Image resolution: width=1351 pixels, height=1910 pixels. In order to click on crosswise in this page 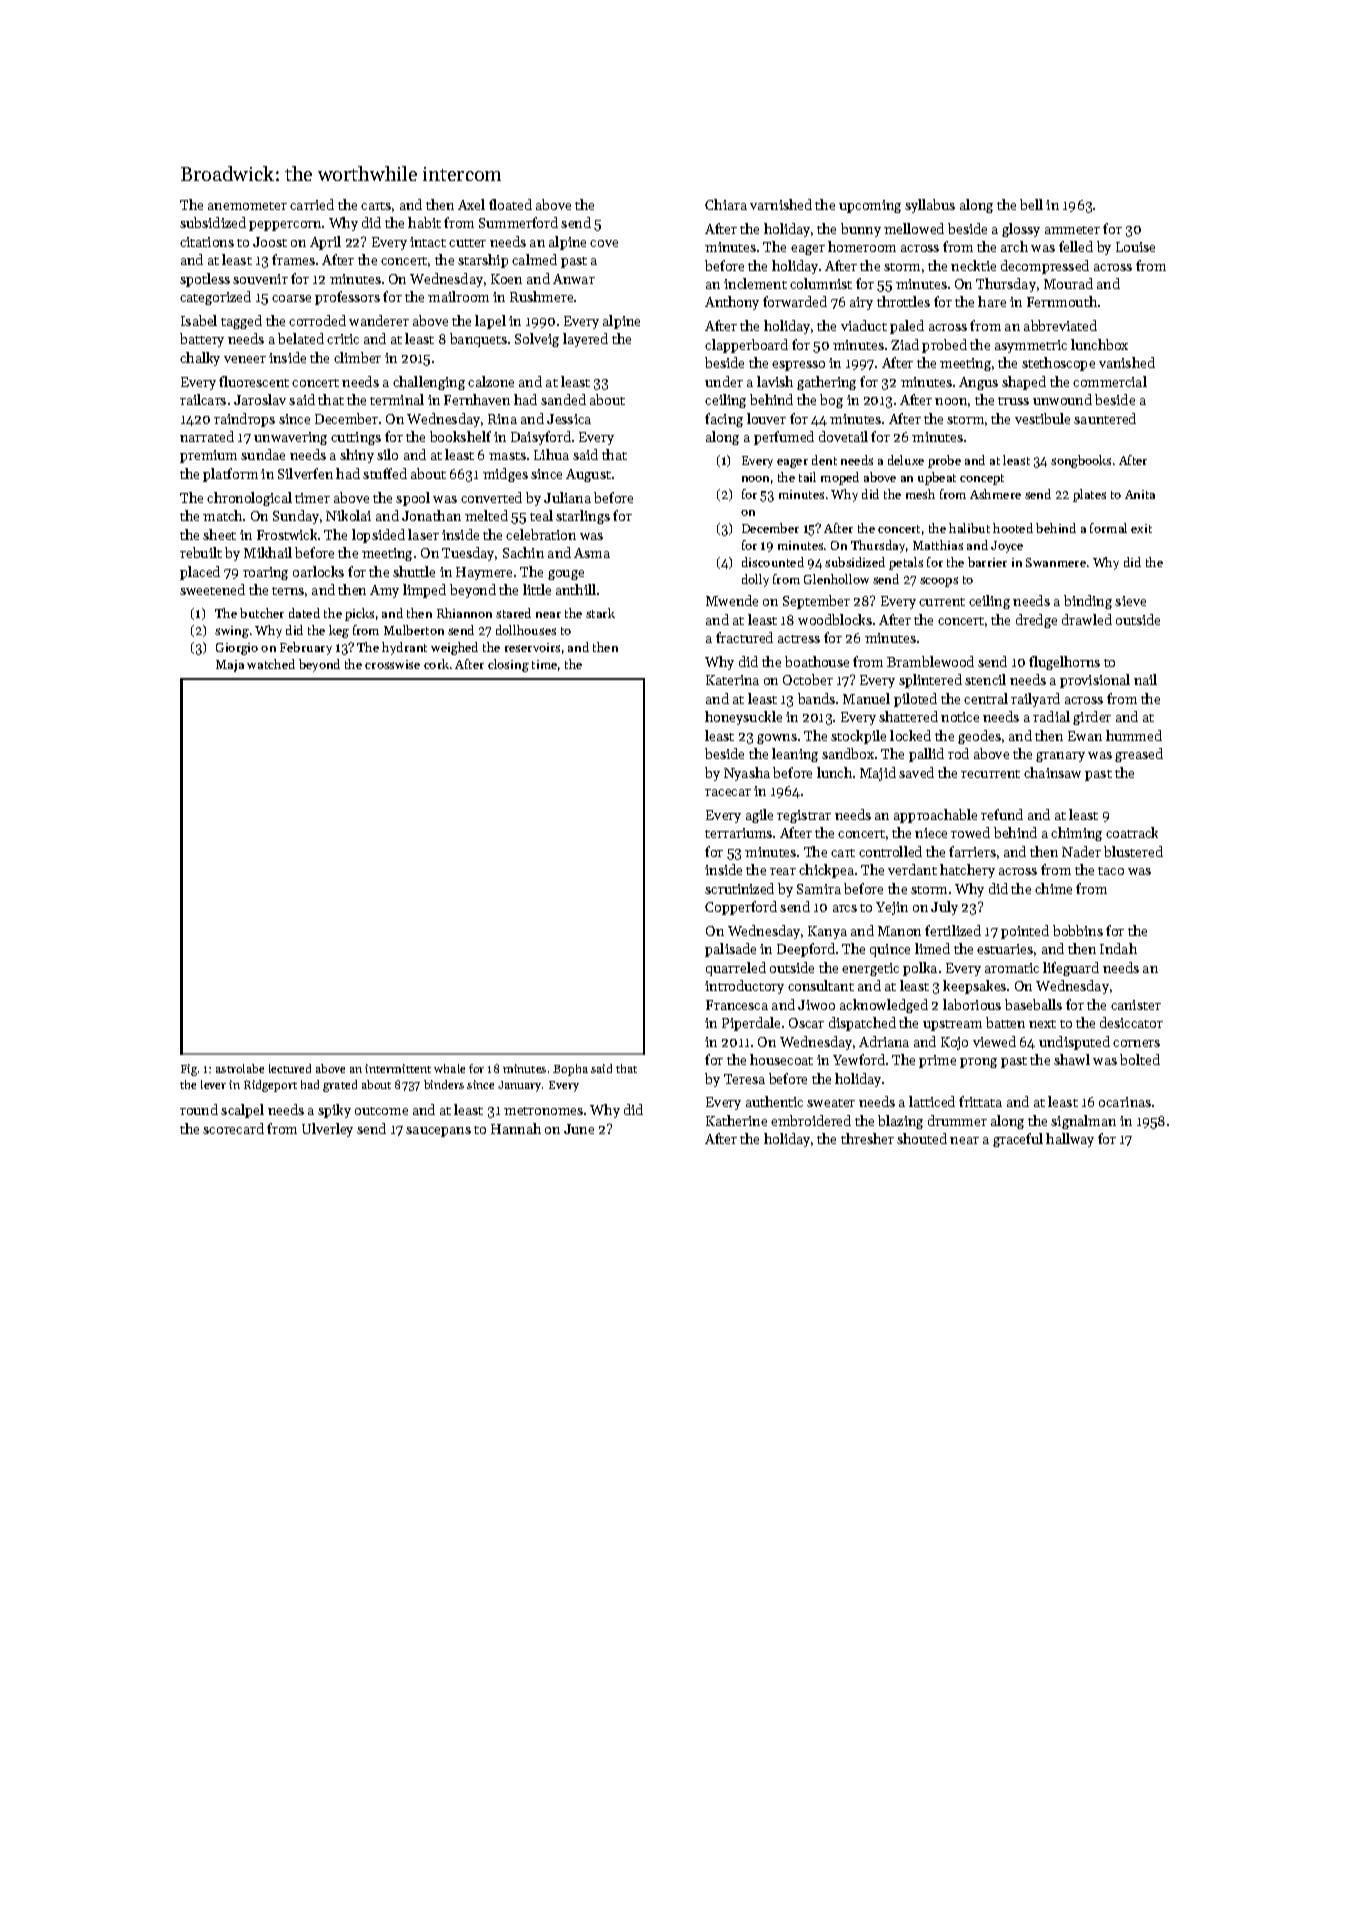, I will do `click(392, 664)`.
